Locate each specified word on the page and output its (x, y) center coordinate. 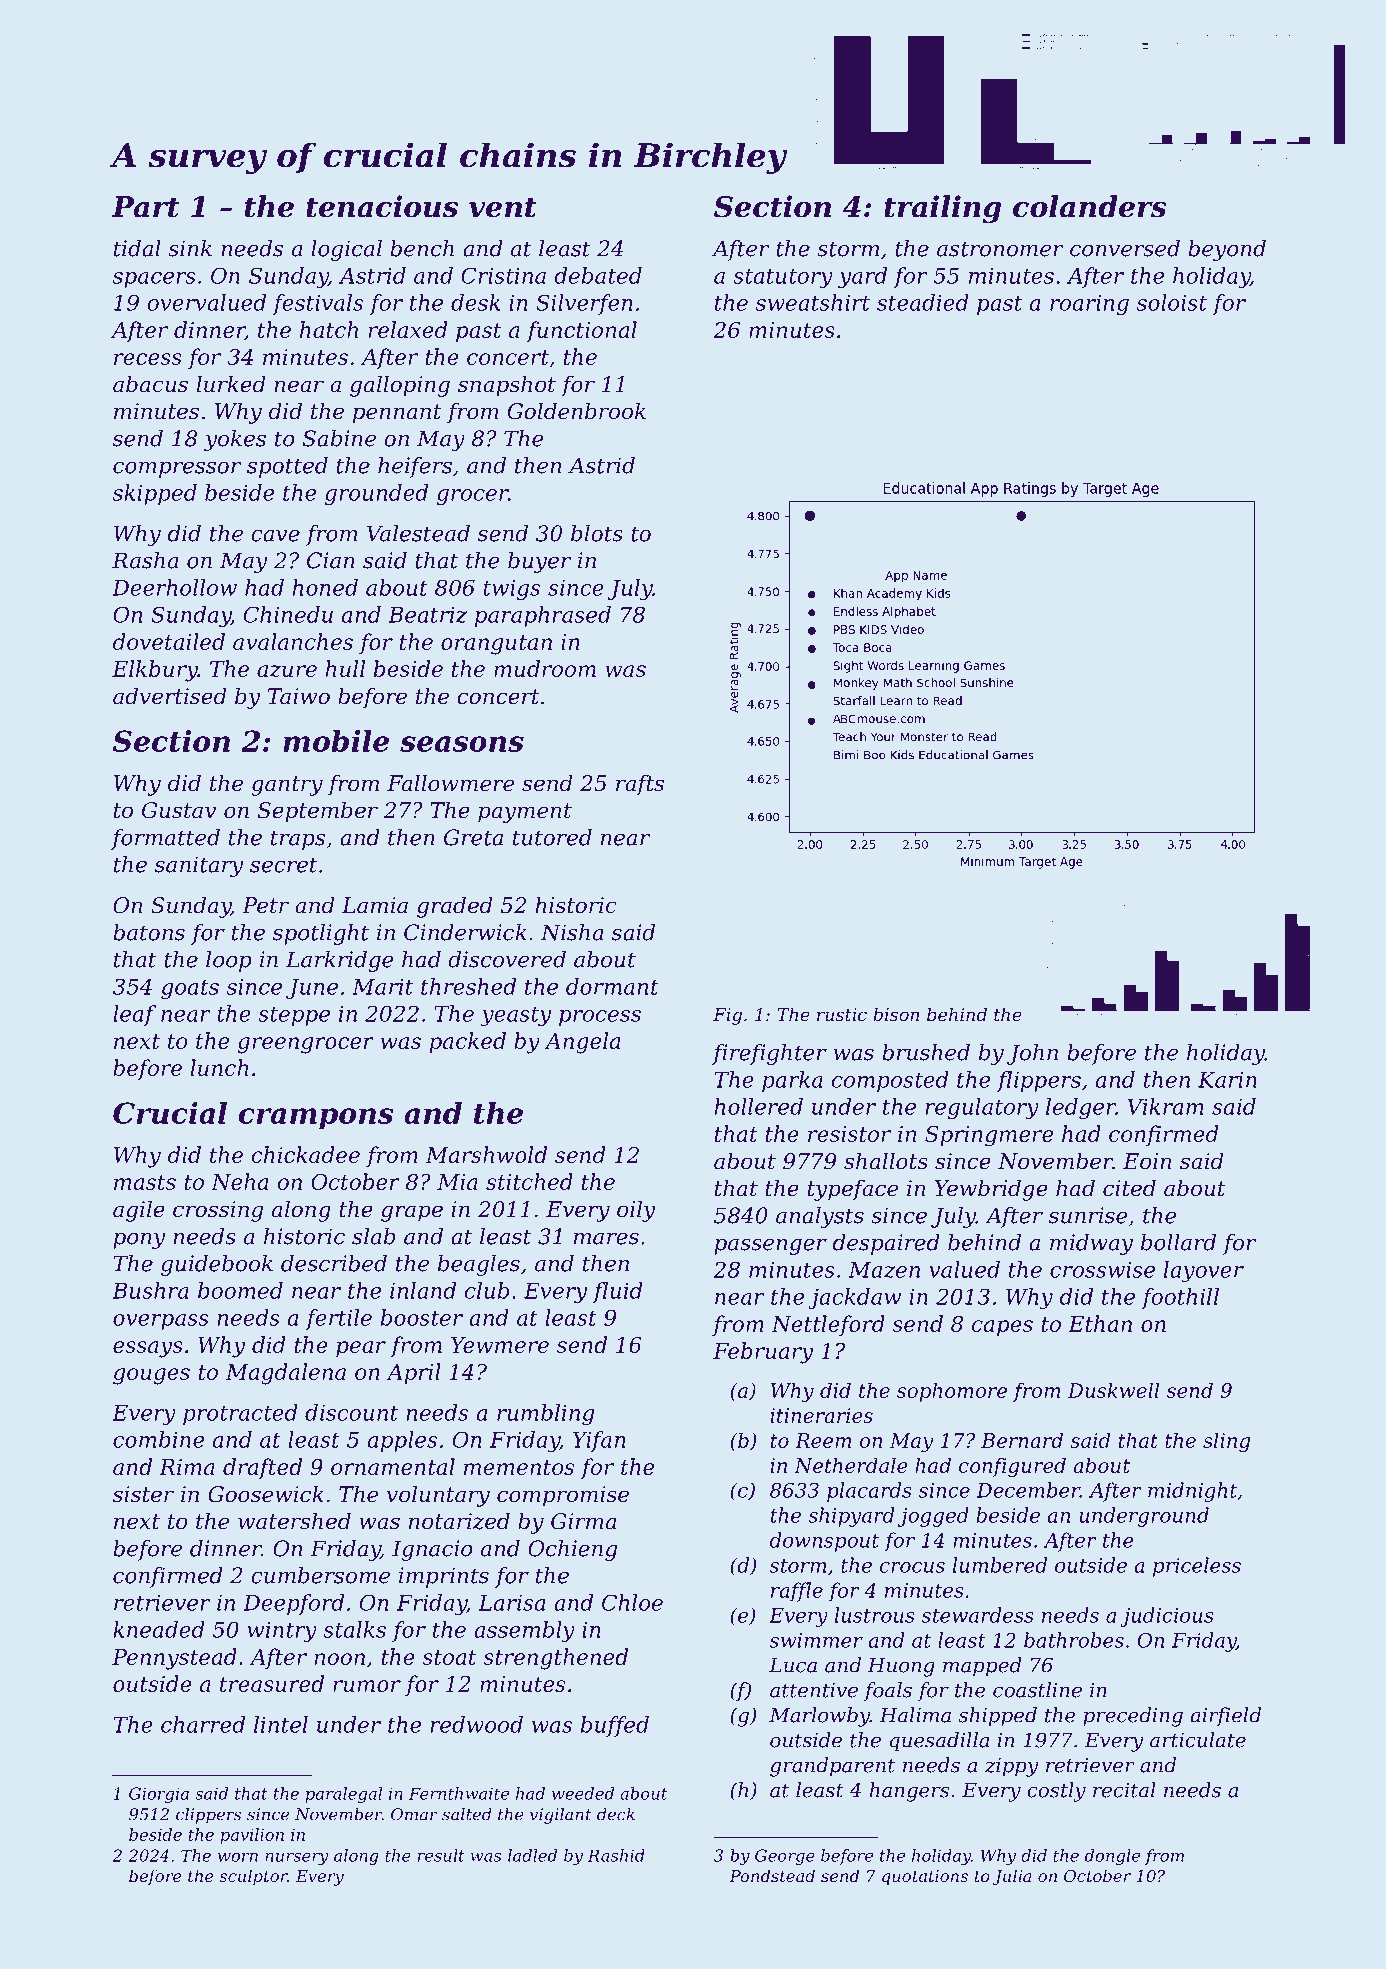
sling (1226, 1442)
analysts (820, 1217)
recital (1124, 1790)
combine (158, 1439)
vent (503, 207)
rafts (640, 785)
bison (896, 1014)
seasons (462, 744)
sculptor (253, 1877)
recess (148, 359)
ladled (532, 1855)
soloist (1172, 302)
